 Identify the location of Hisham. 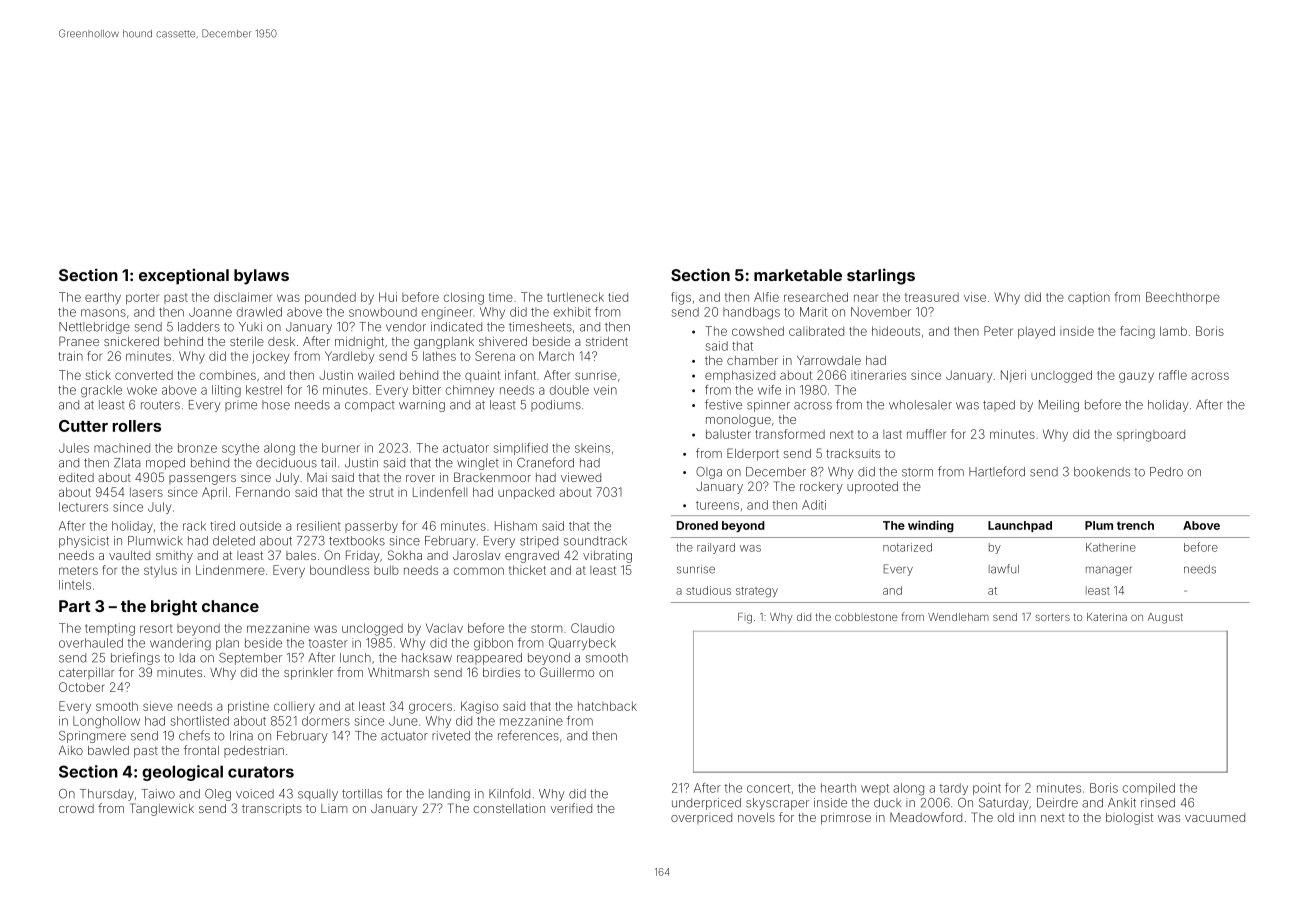
(516, 526).
